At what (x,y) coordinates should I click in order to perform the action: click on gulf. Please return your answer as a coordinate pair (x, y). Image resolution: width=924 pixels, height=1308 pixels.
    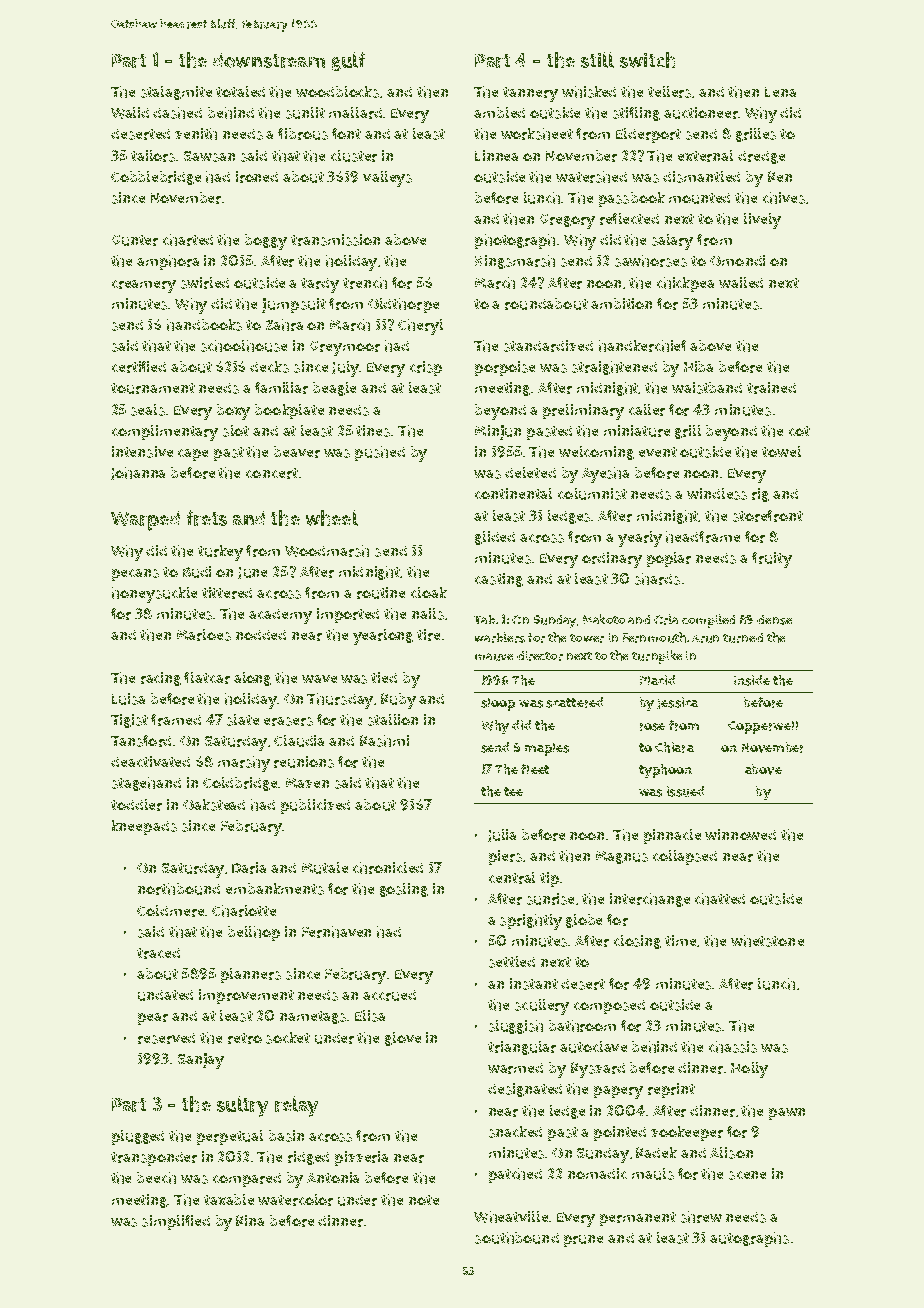
    Looking at the image, I should click on (348, 61).
